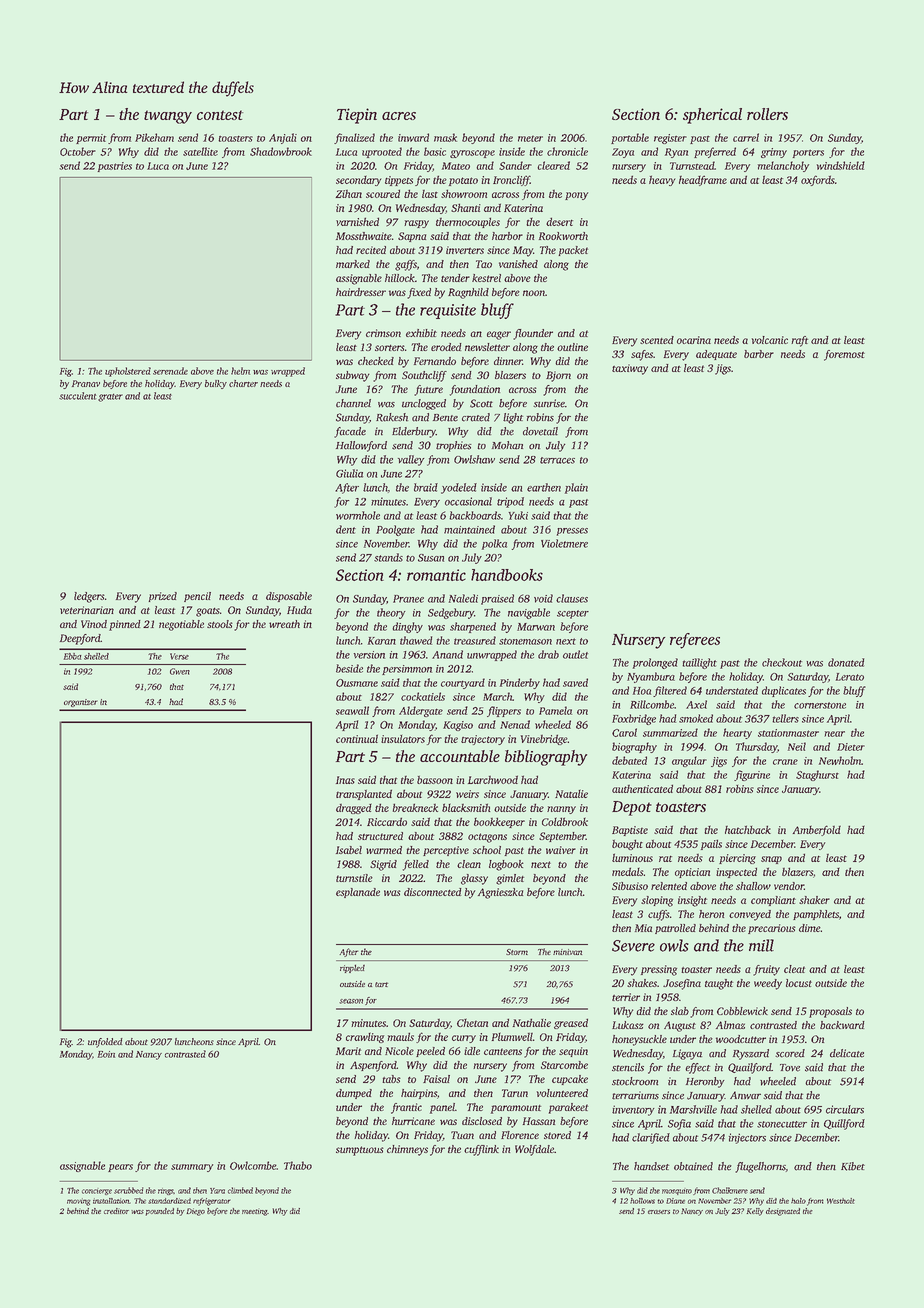 Image resolution: width=924 pixels, height=1308 pixels. I want to click on rollers, so click(767, 114).
